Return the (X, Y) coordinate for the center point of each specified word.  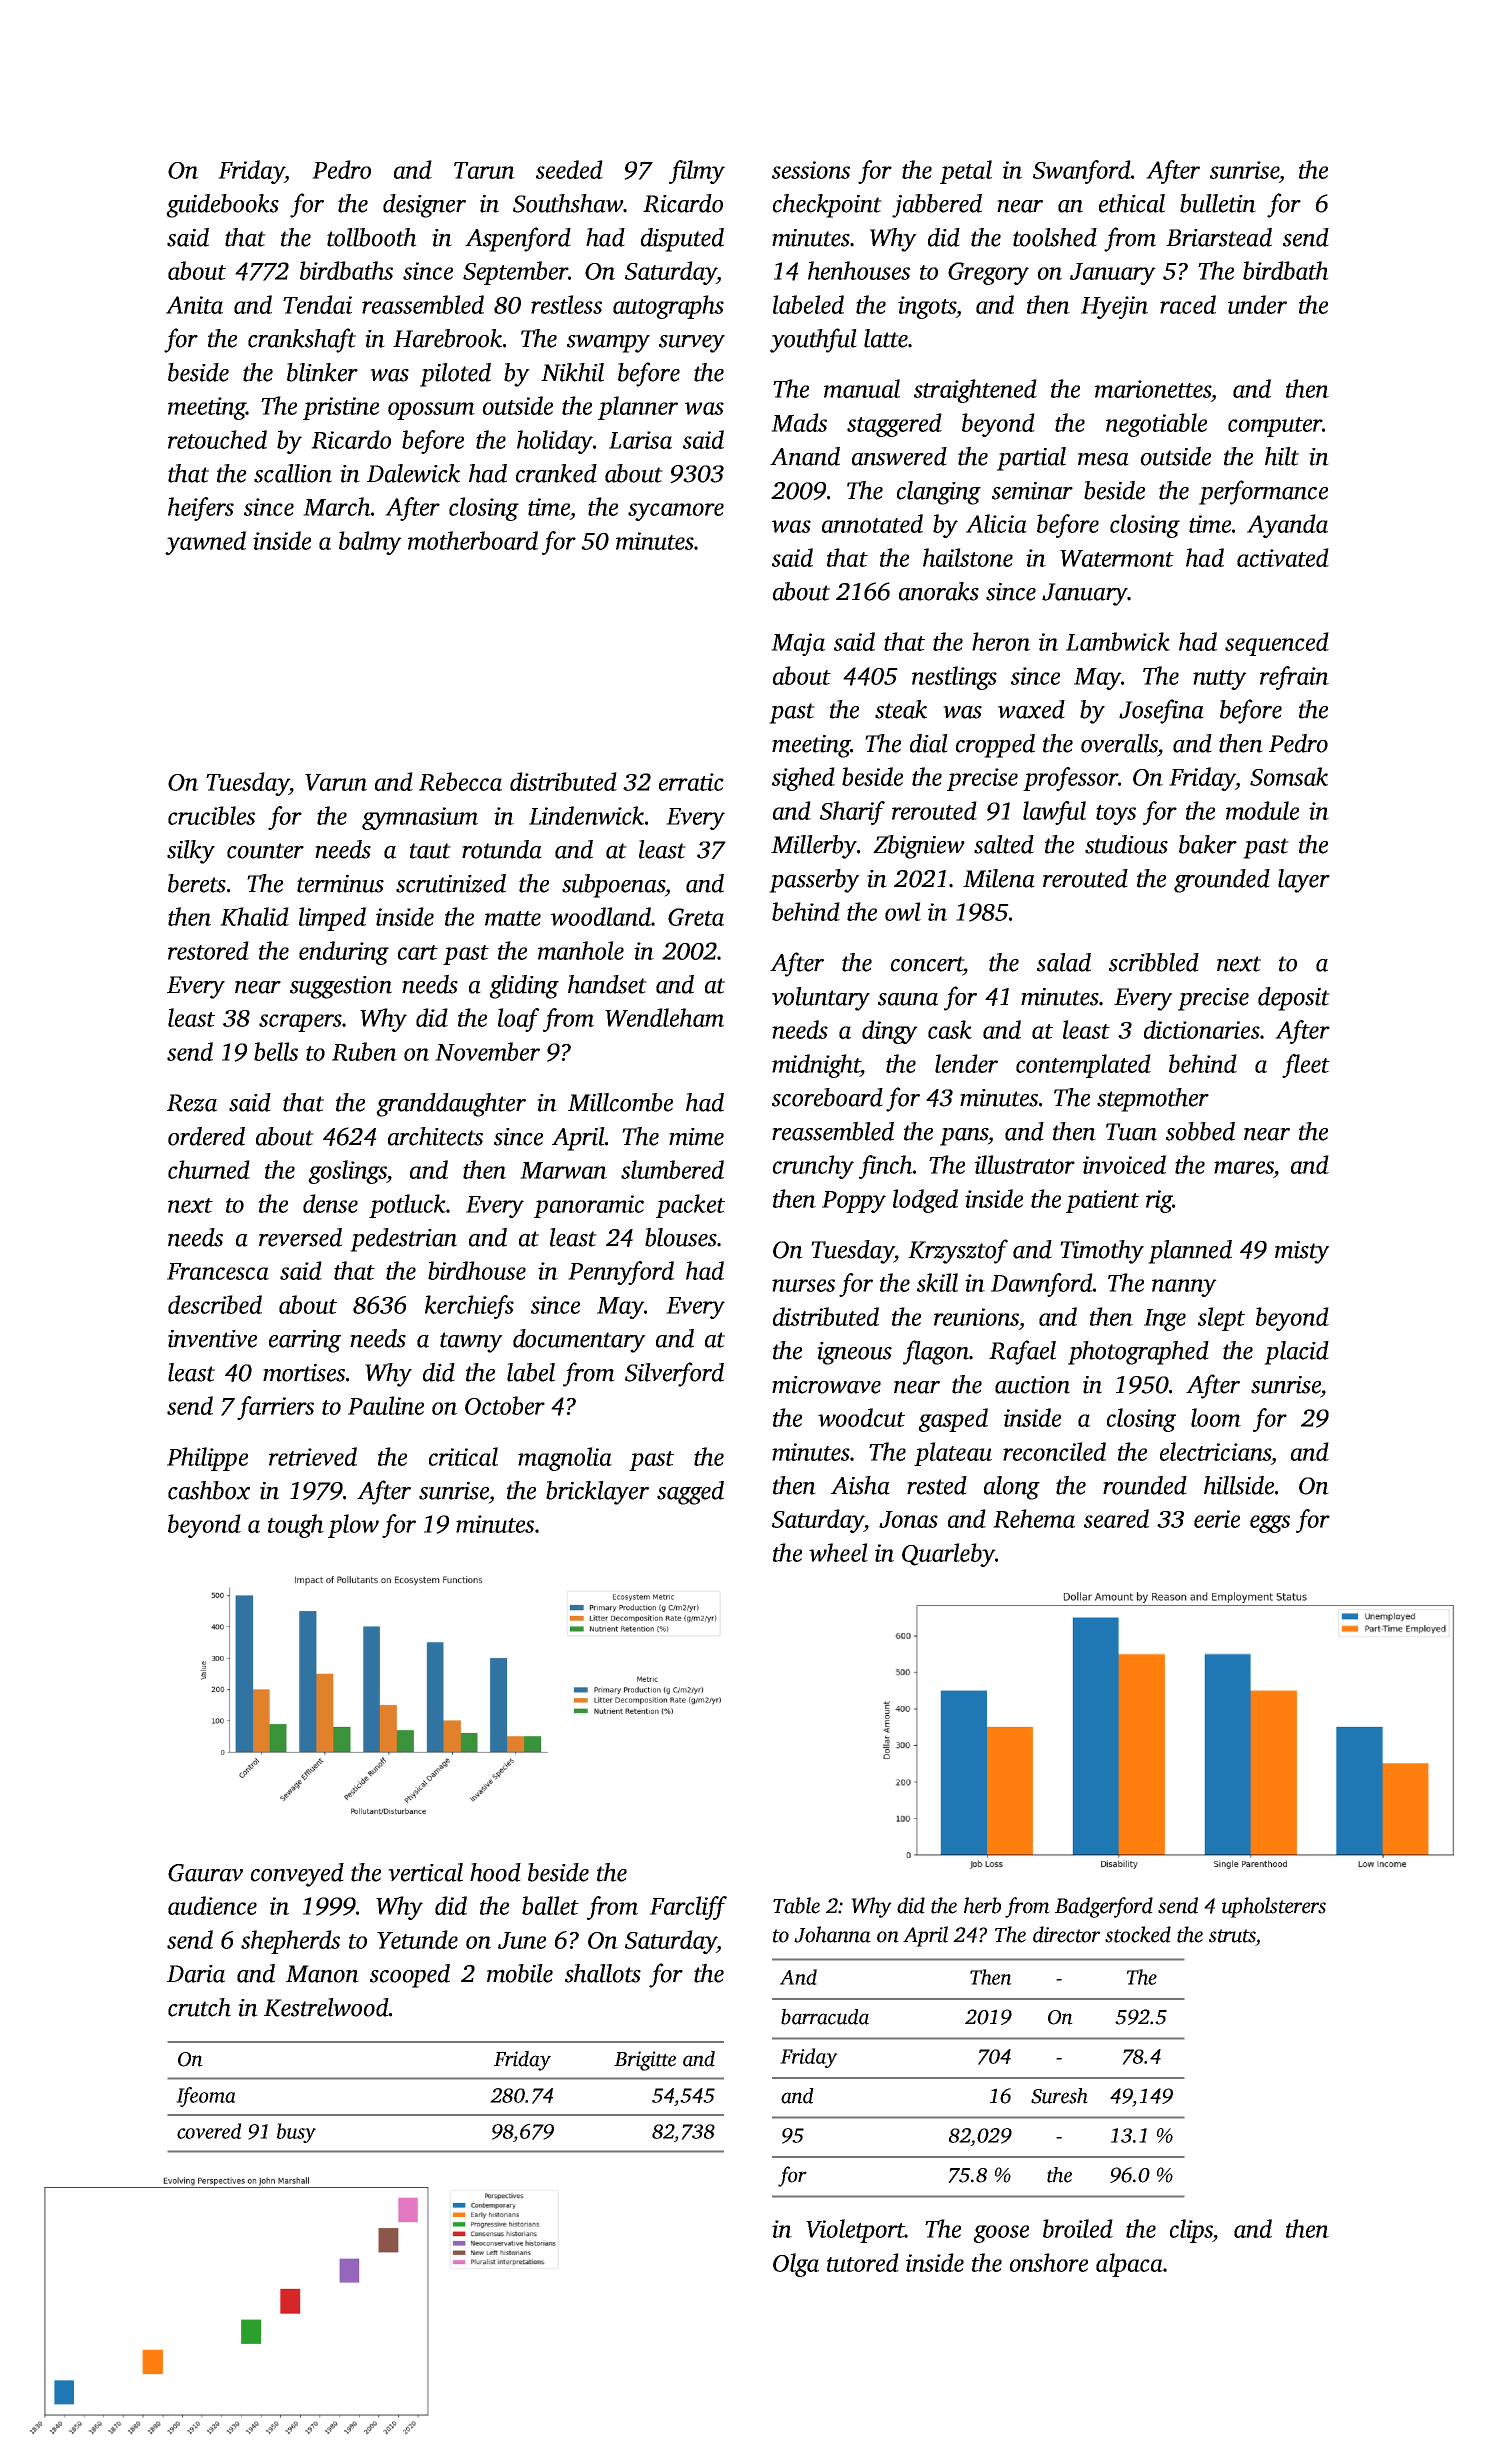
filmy (697, 172)
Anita (194, 305)
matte (513, 918)
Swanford (1082, 172)
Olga (796, 2265)
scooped (410, 1976)
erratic (691, 782)
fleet (1306, 1066)
